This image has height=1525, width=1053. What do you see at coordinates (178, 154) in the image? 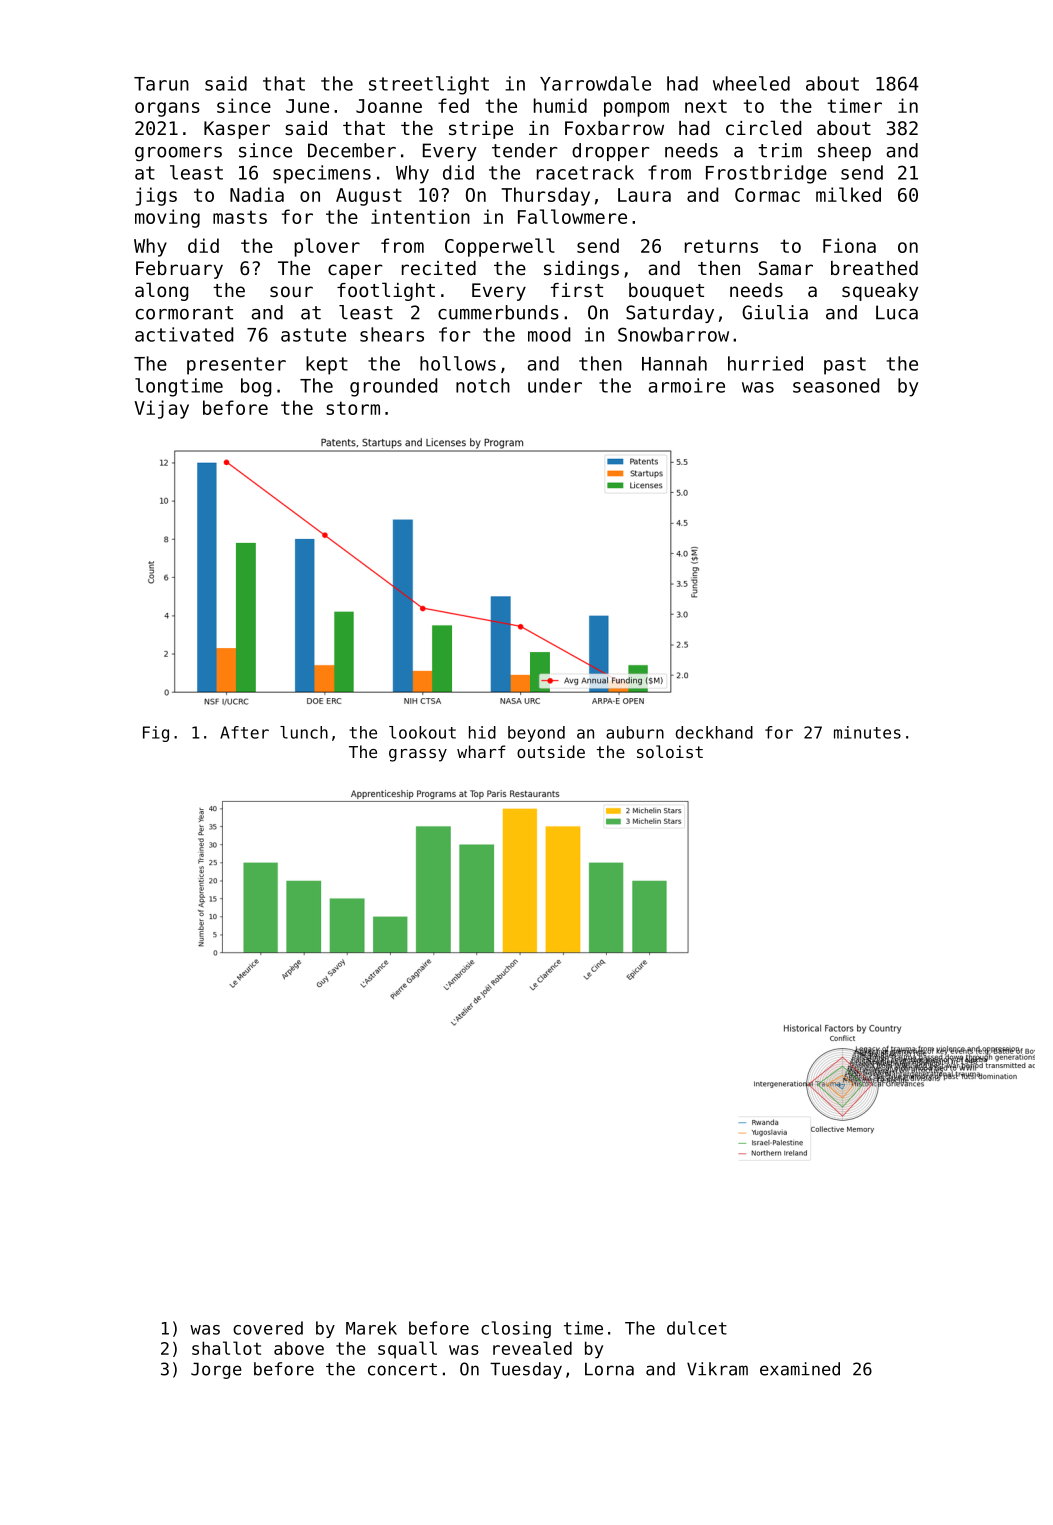
I see `groomers` at bounding box center [178, 154].
